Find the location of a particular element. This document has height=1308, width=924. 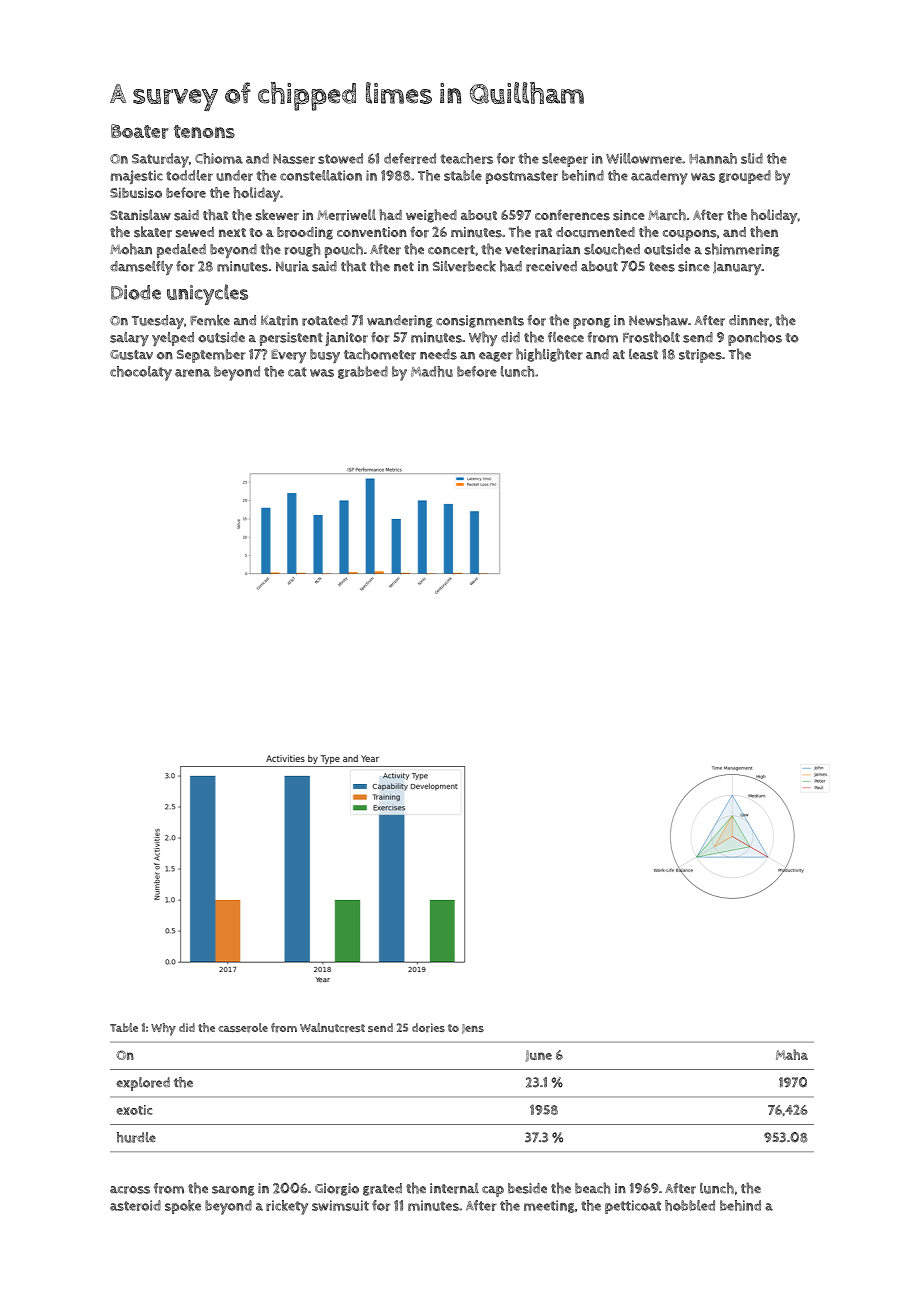

Jens is located at coordinates (473, 1029).
